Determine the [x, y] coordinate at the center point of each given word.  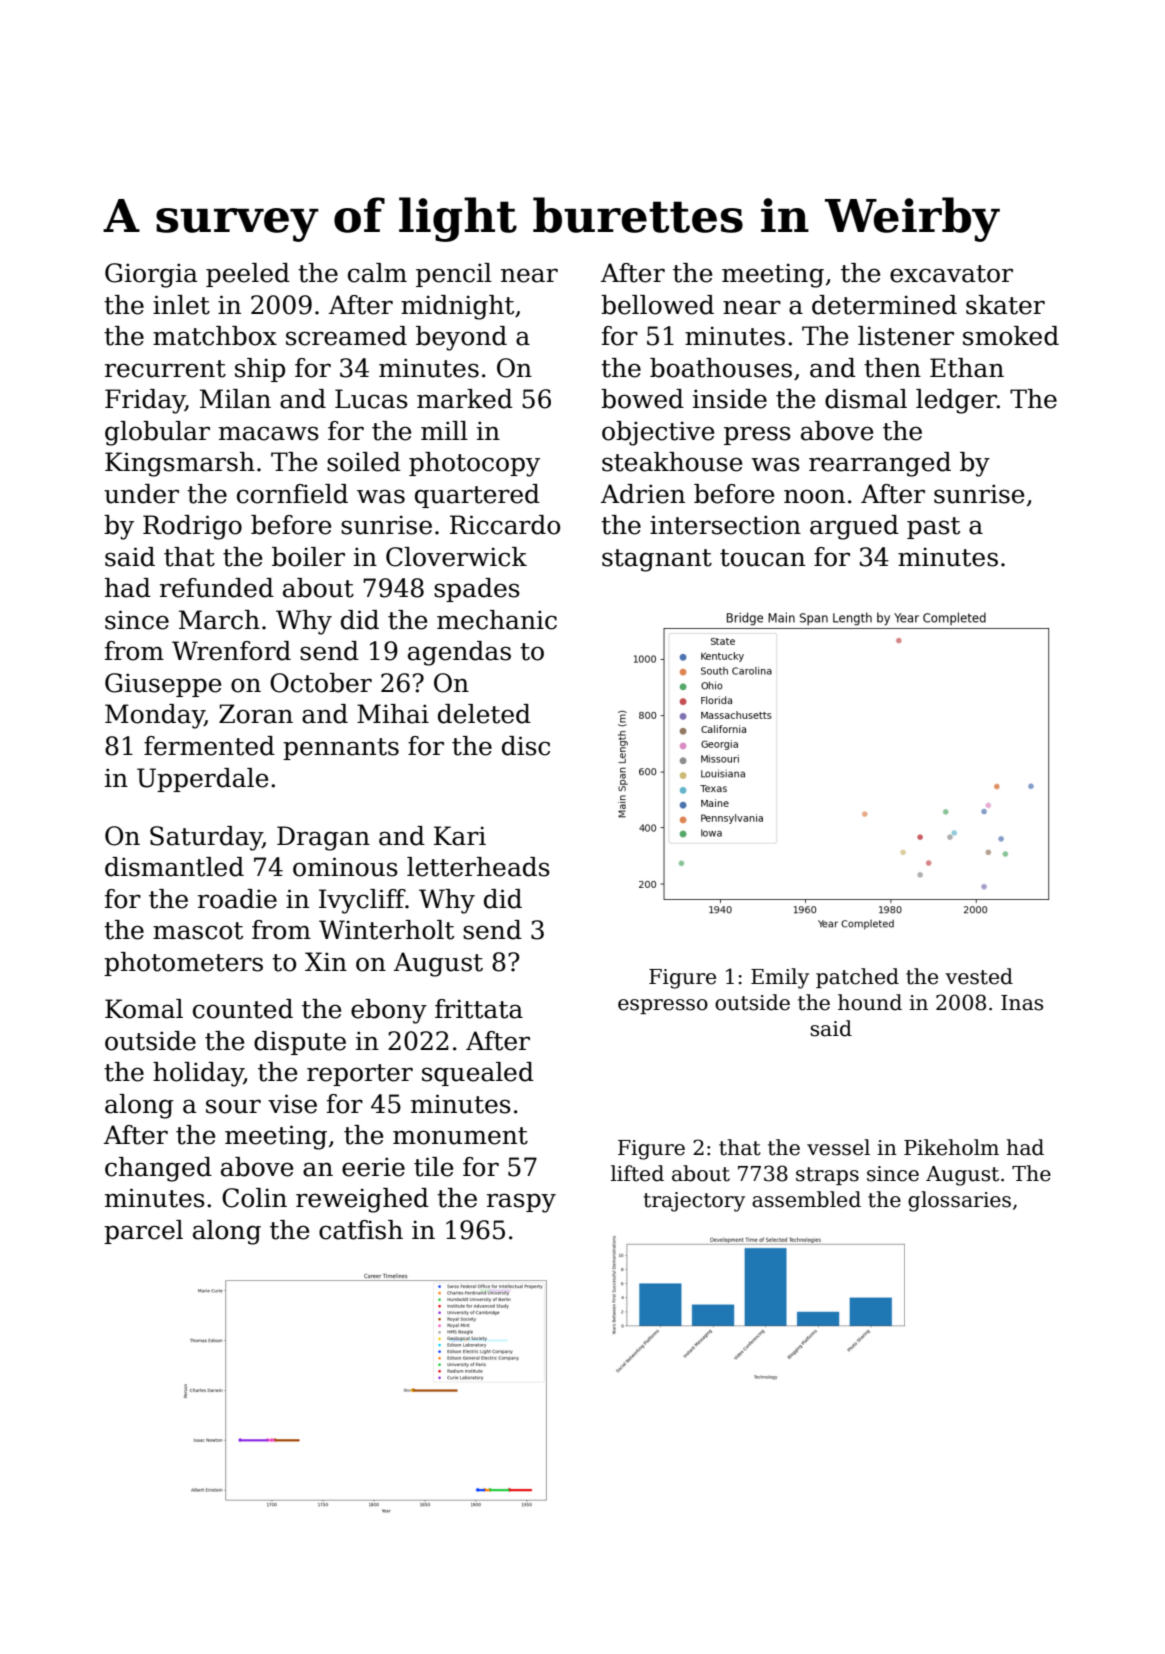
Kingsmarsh [180, 464]
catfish [361, 1230]
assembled [806, 1199]
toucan [762, 558]
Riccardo [505, 525]
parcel [143, 1232]
